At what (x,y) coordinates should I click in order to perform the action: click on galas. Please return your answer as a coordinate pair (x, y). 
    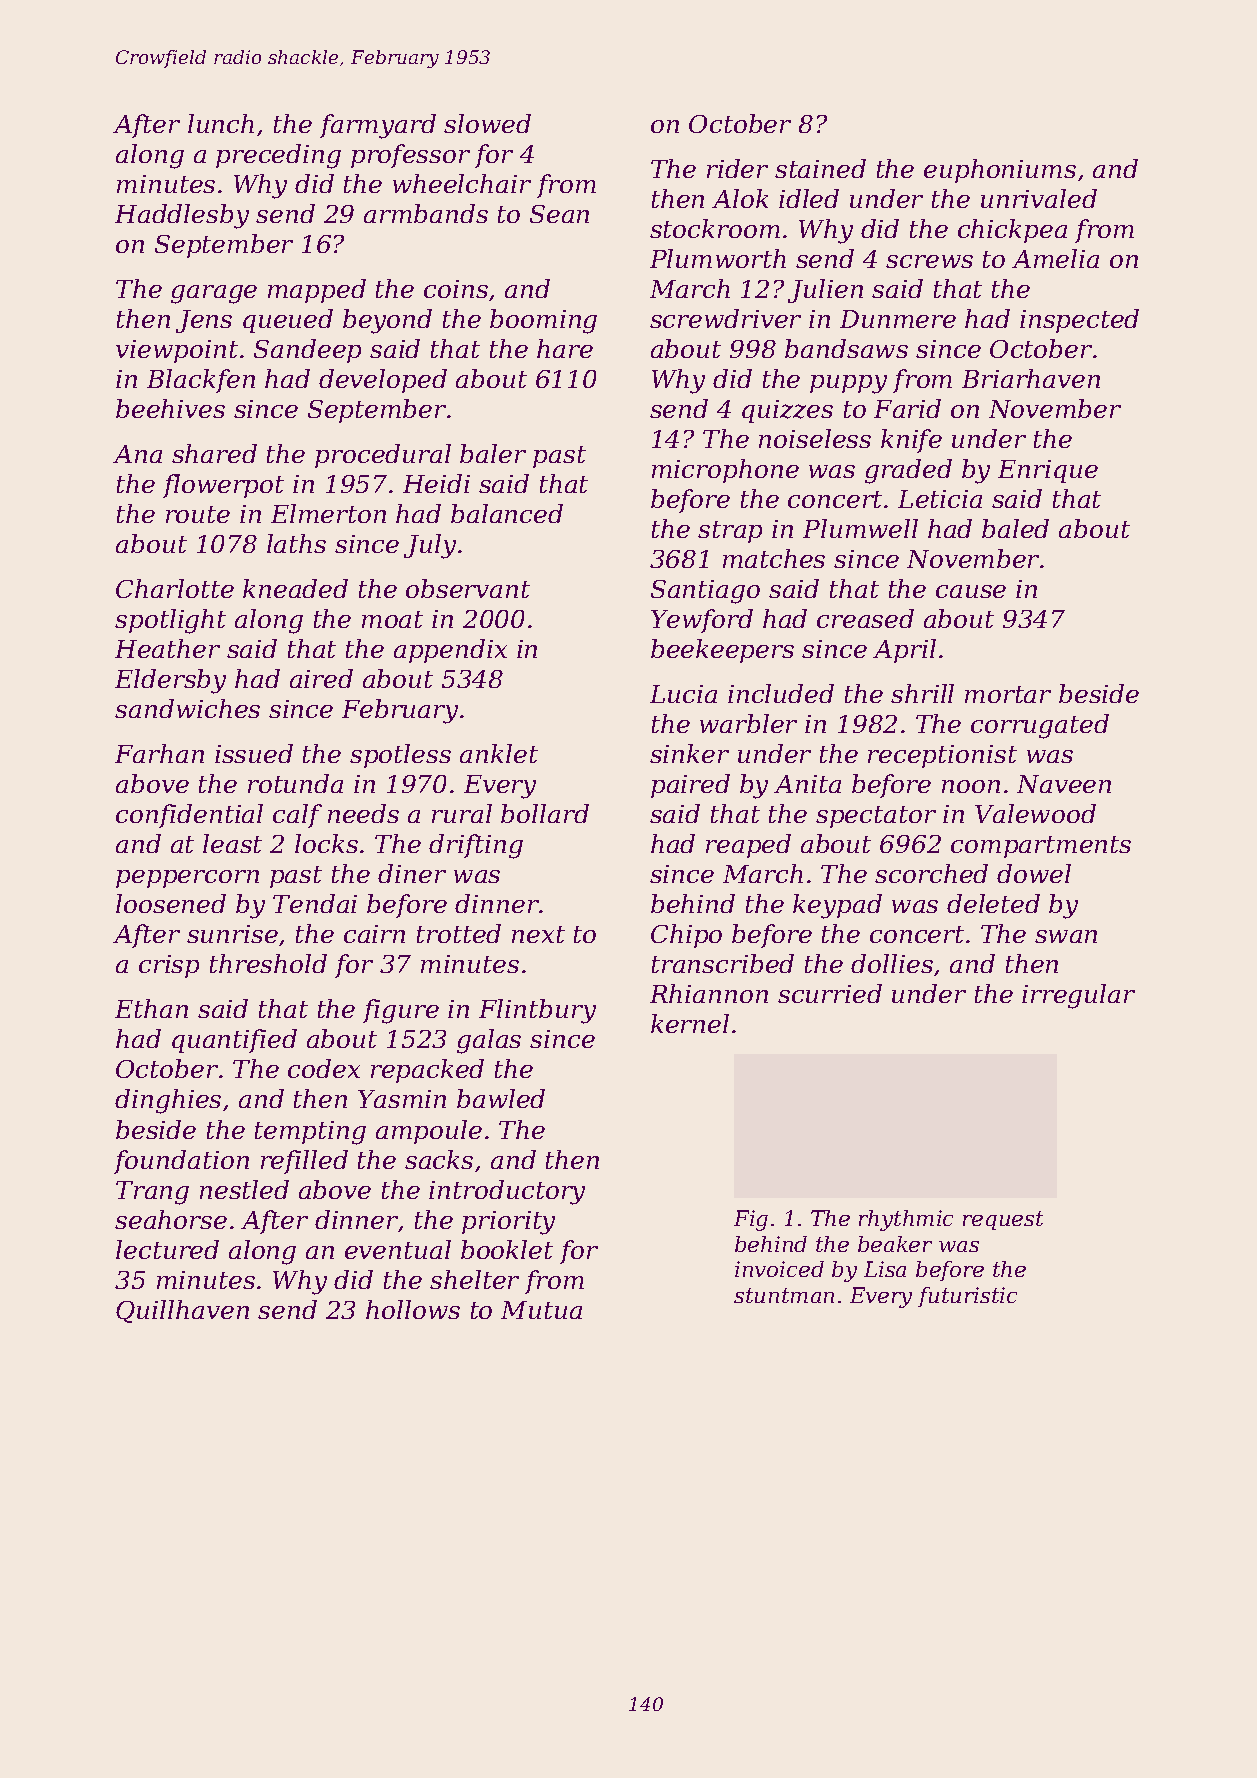
    Looking at the image, I should click on (489, 1041).
